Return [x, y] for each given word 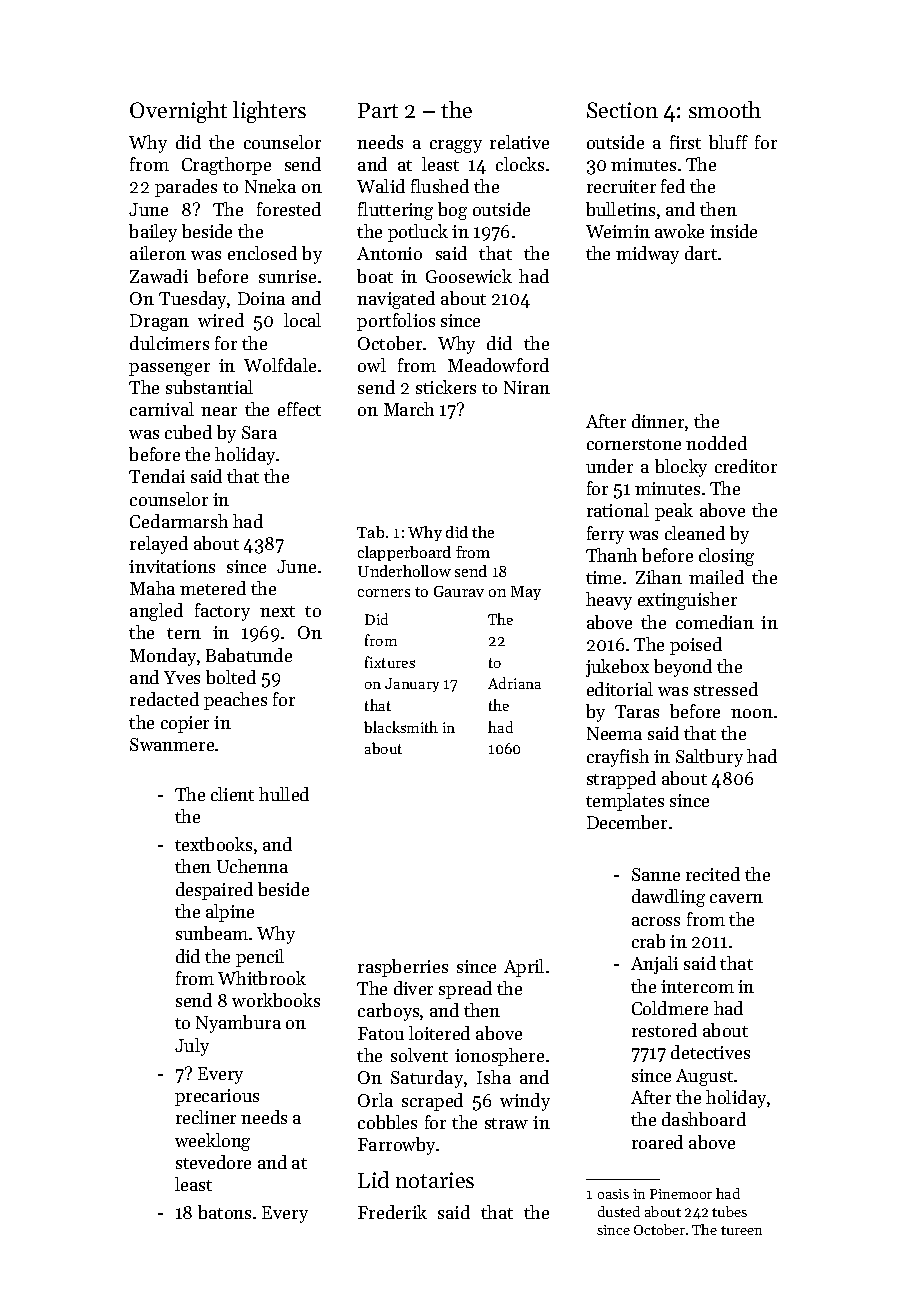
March [409, 409]
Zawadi [159, 276]
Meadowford [498, 365]
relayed [159, 545]
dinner [658, 421]
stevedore [213, 1162]
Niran [527, 387]
